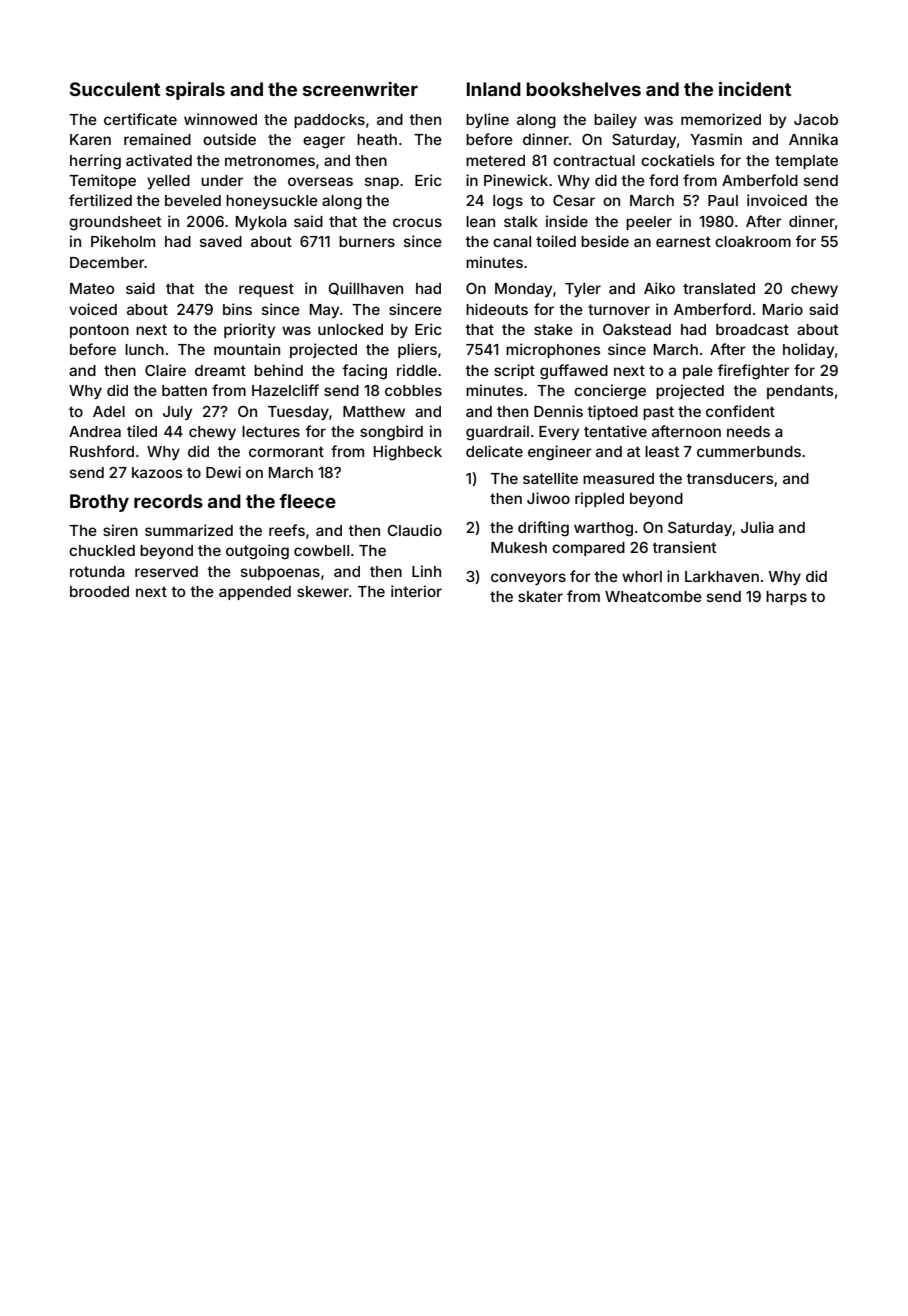  Describe the element at coordinates (574, 372) in the document. I see `guffawed` at that location.
